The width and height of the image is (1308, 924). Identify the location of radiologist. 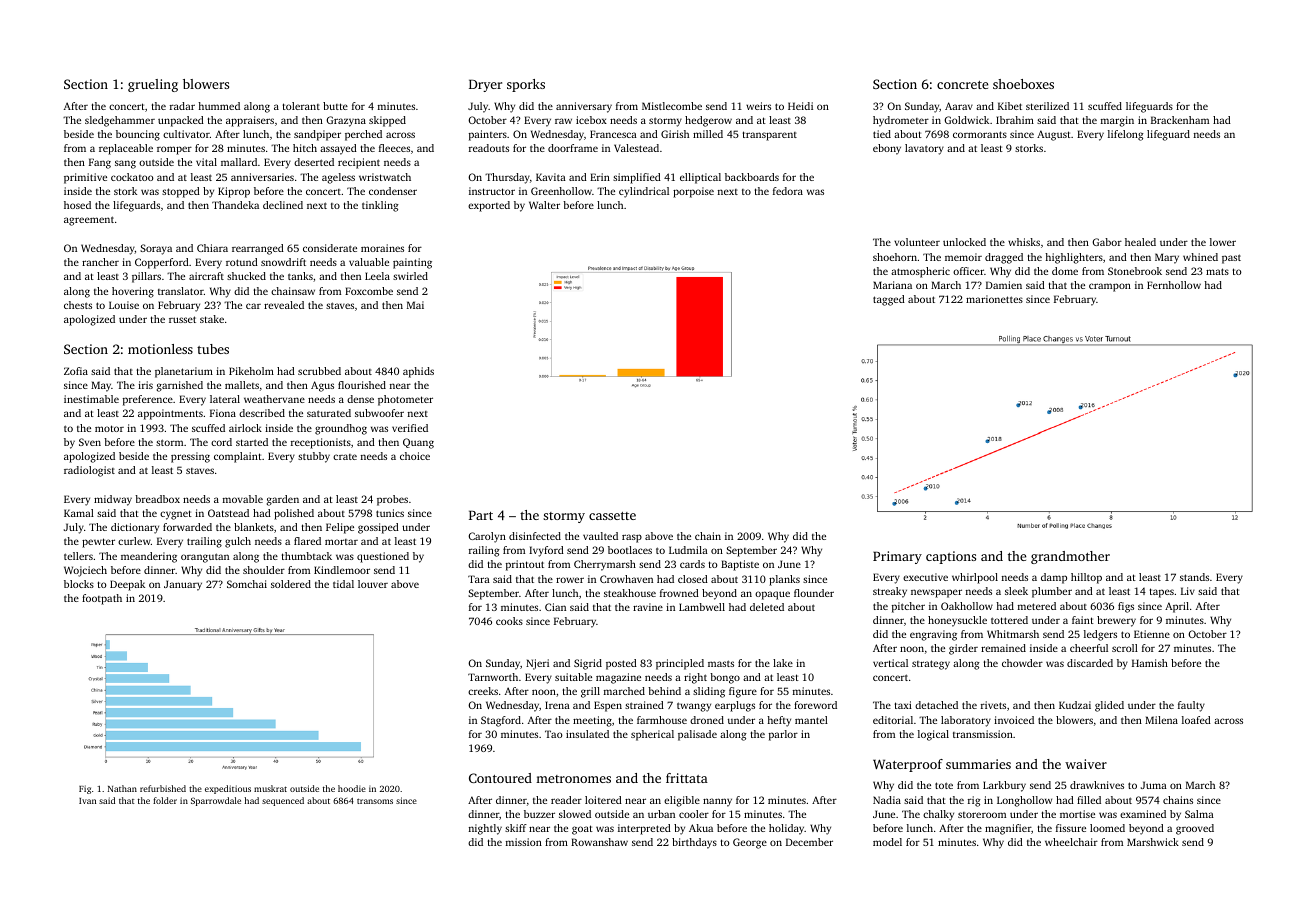
(89, 471).
